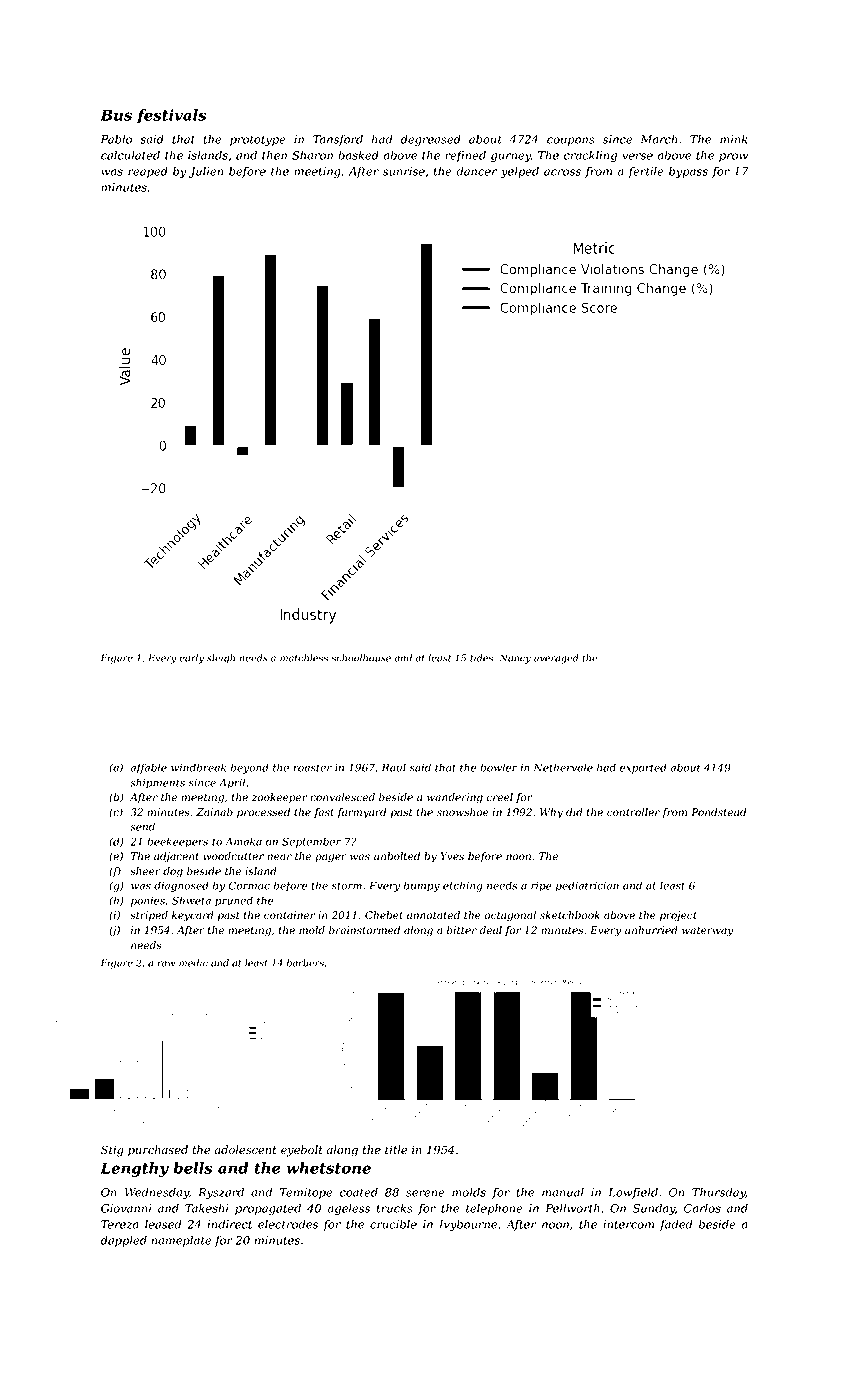 The image size is (849, 1400). I want to click on Bus, so click(116, 115).
